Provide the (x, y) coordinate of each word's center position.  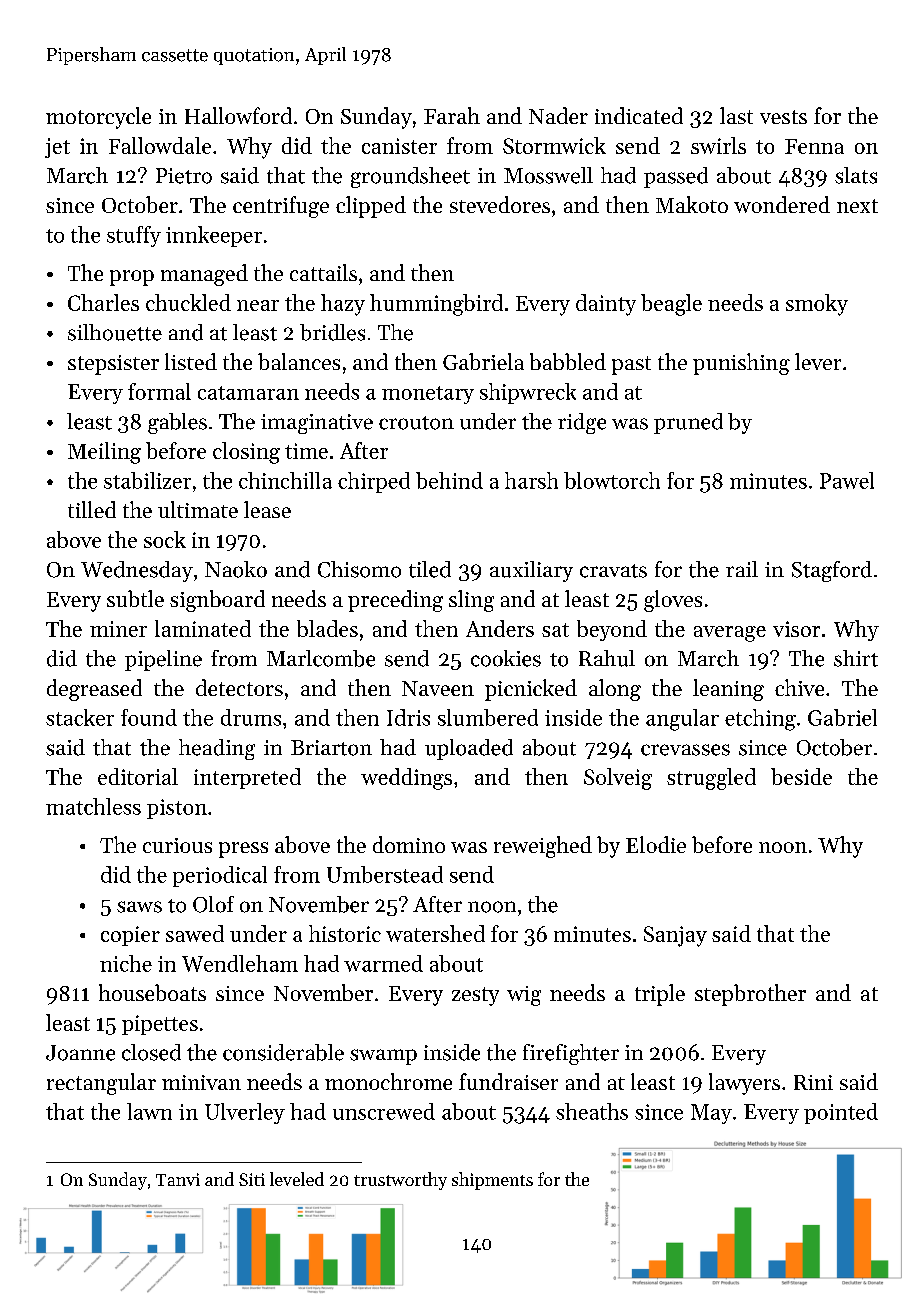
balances (299, 361)
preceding (395, 601)
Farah (452, 115)
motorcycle (98, 118)
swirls (718, 145)
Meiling (104, 453)
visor (796, 629)
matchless (93, 806)
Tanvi (178, 1179)
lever (818, 361)
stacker (80, 717)
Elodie (656, 844)
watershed (435, 933)
